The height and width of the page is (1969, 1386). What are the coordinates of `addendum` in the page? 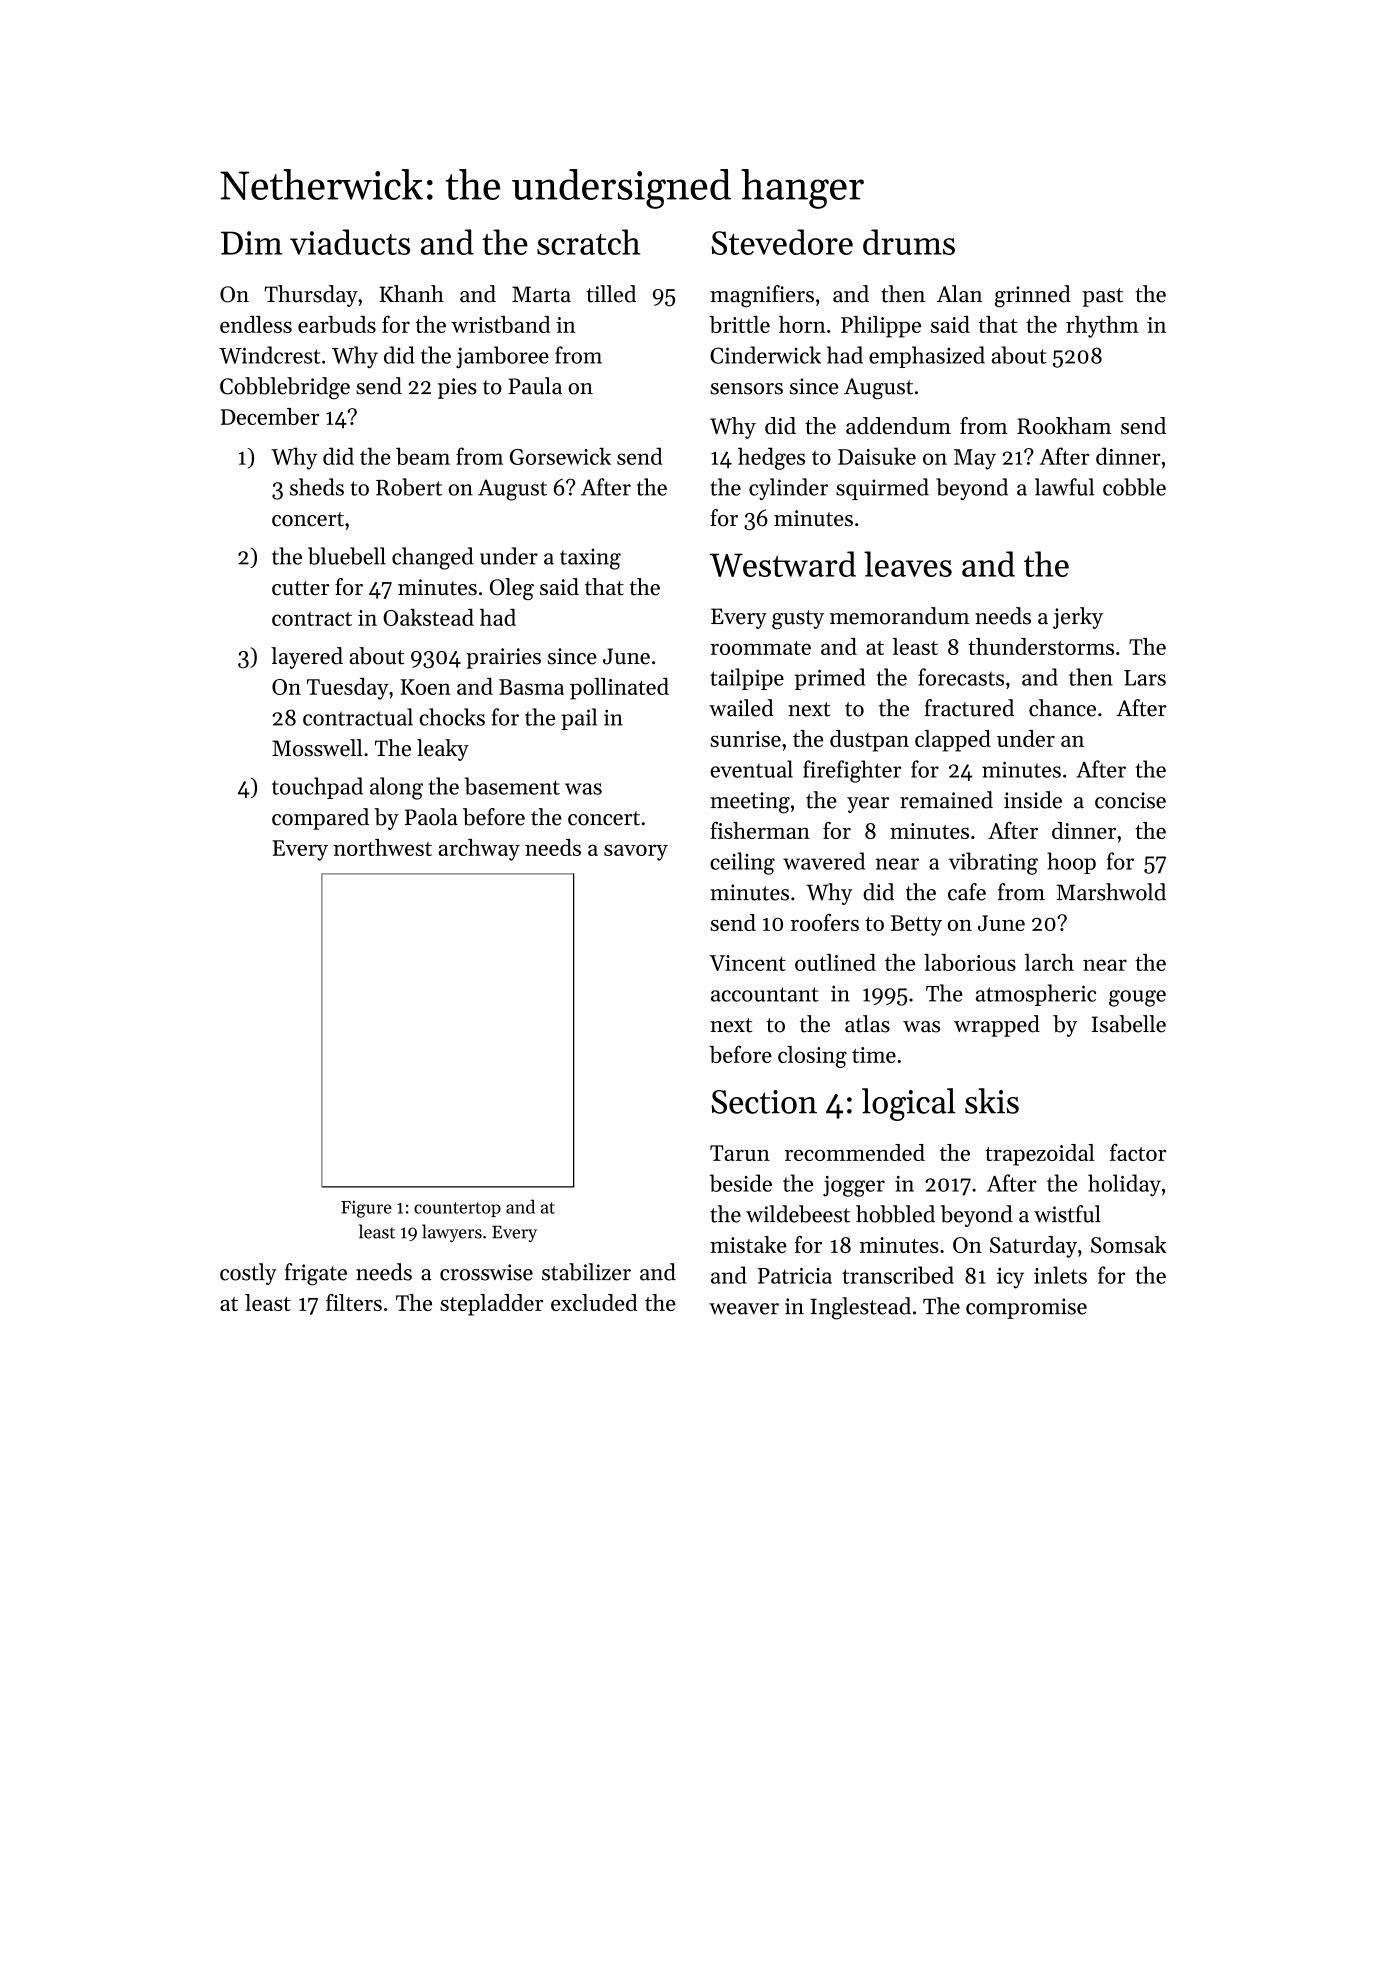 It's located at (898, 426).
